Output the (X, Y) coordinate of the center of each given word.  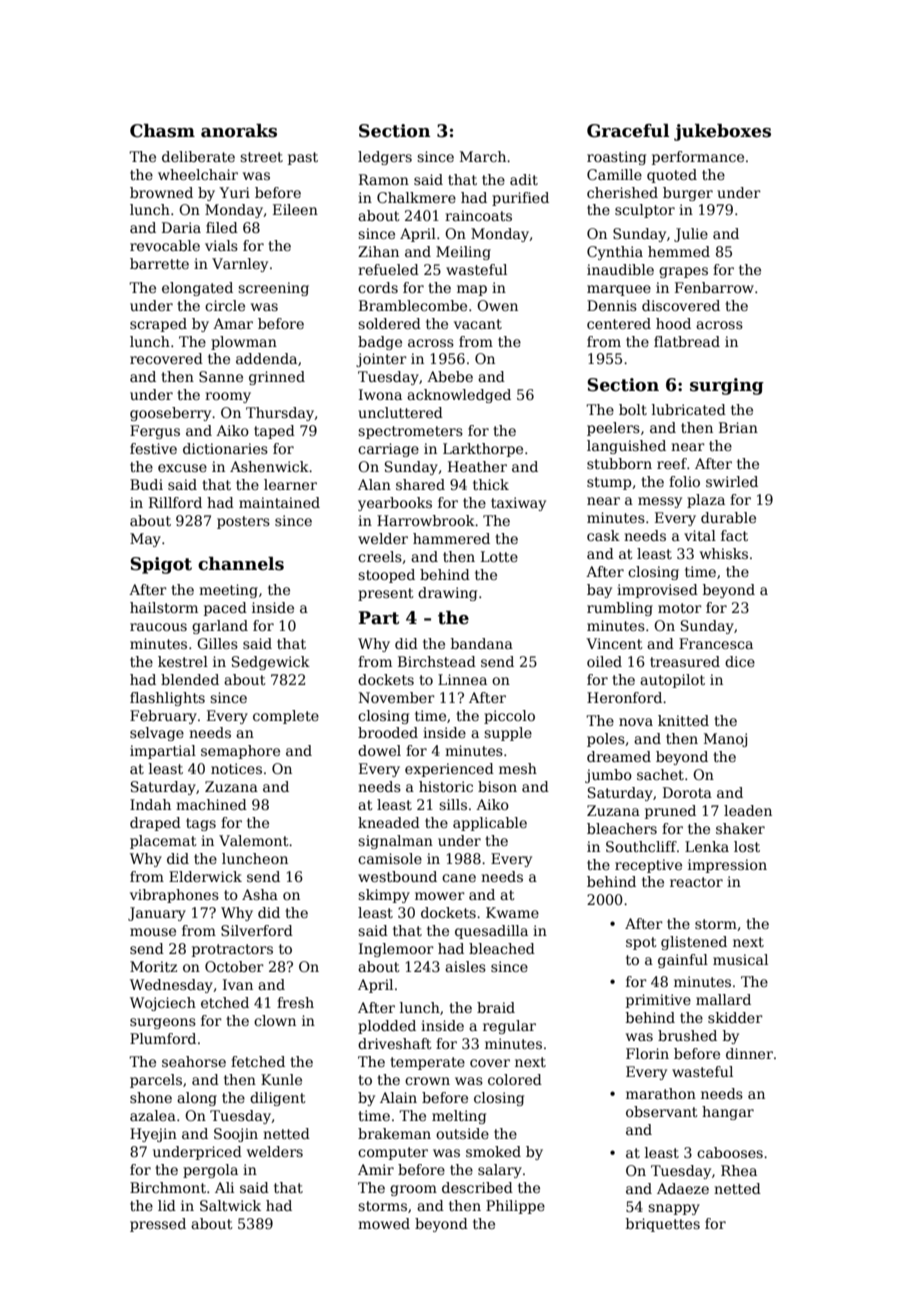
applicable (490, 824)
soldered (389, 323)
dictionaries (225, 448)
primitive (658, 1001)
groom (413, 1190)
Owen (497, 305)
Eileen (295, 209)
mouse (153, 932)
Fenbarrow (714, 287)
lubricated (689, 409)
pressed (158, 1225)
